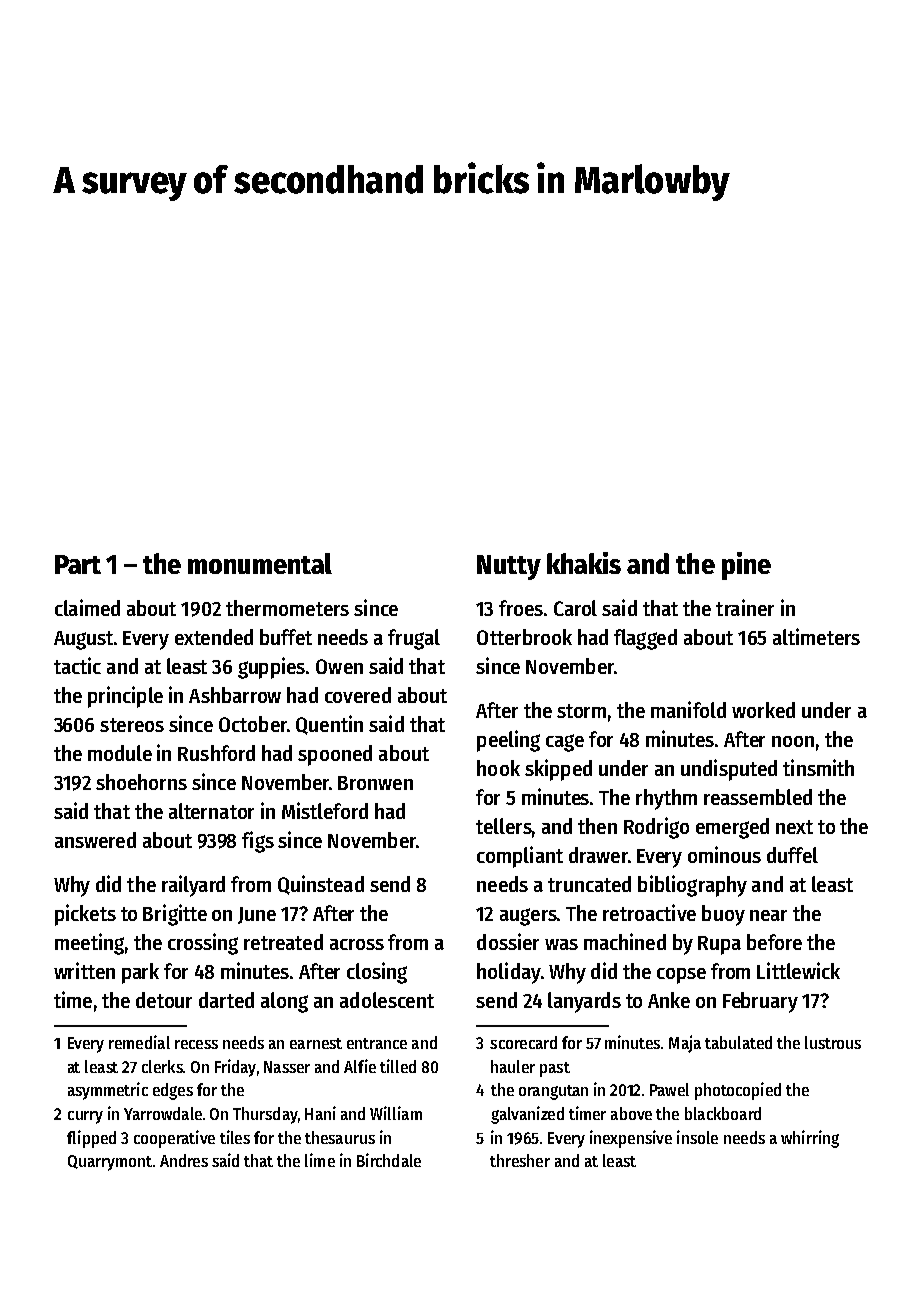 This image has height=1311, width=924. Describe the element at coordinates (321, 885) in the image. I see `Quinstead` at that location.
